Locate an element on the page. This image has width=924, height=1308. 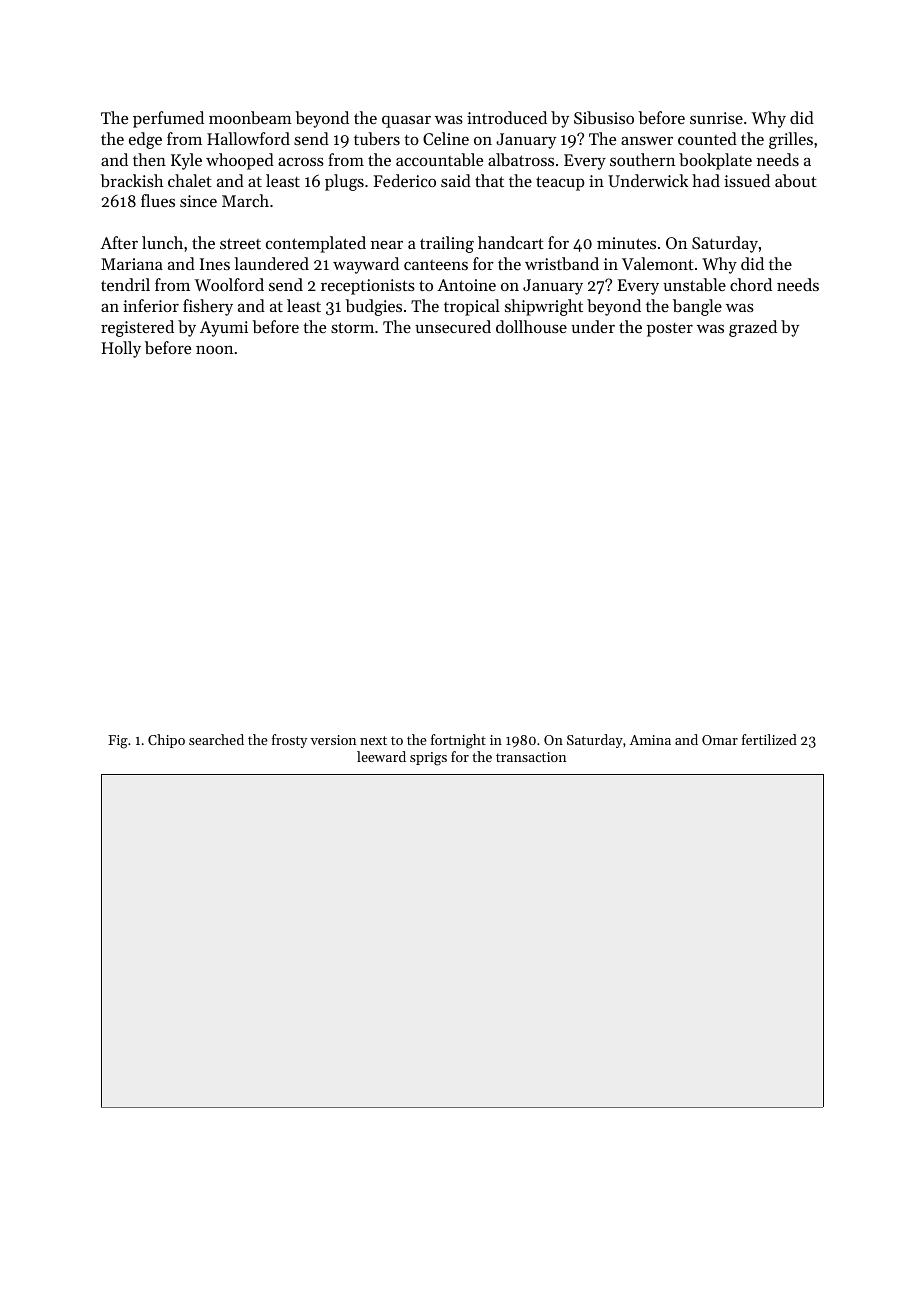
Holly is located at coordinates (121, 349).
